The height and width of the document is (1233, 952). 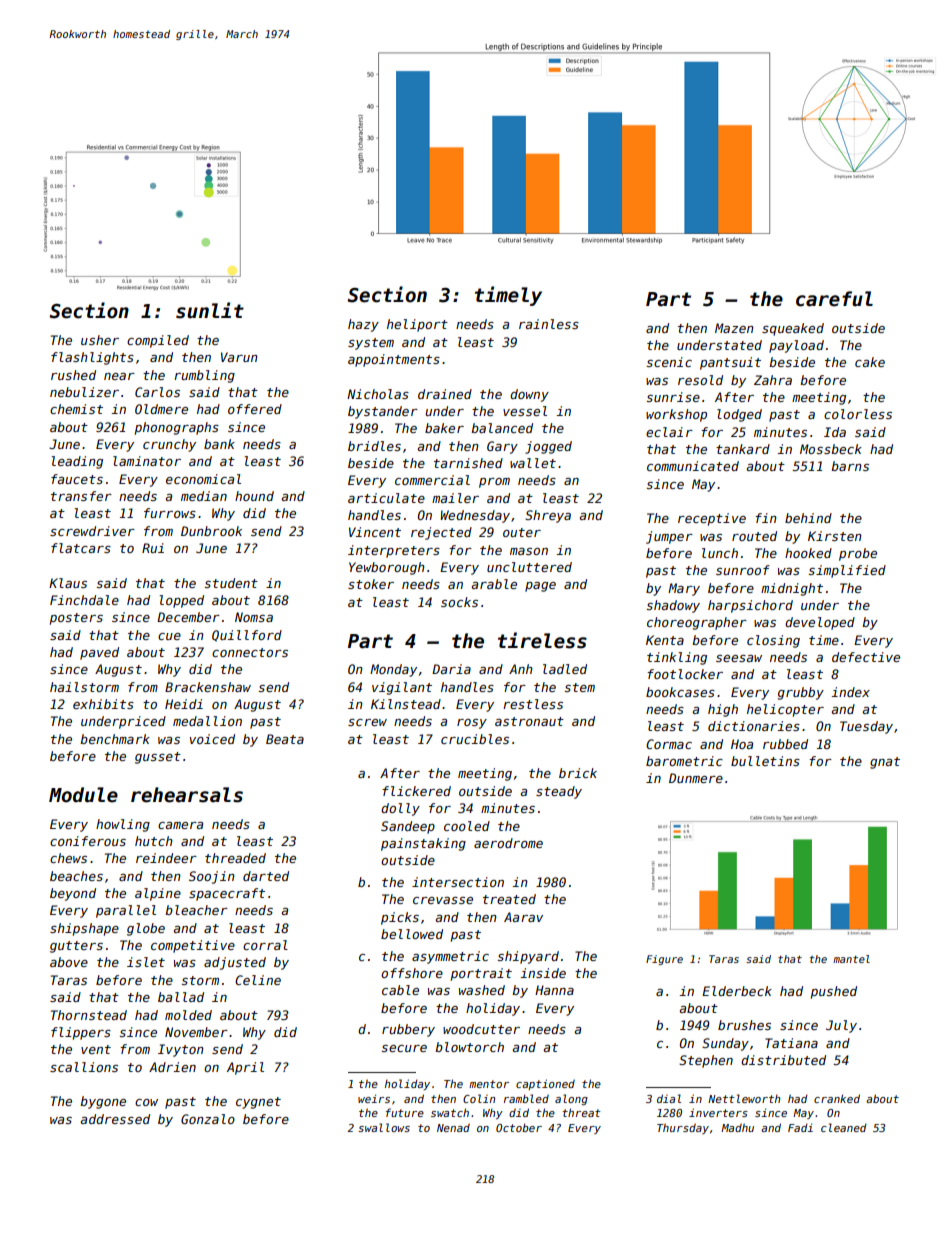 I want to click on addressed, so click(x=115, y=1119).
